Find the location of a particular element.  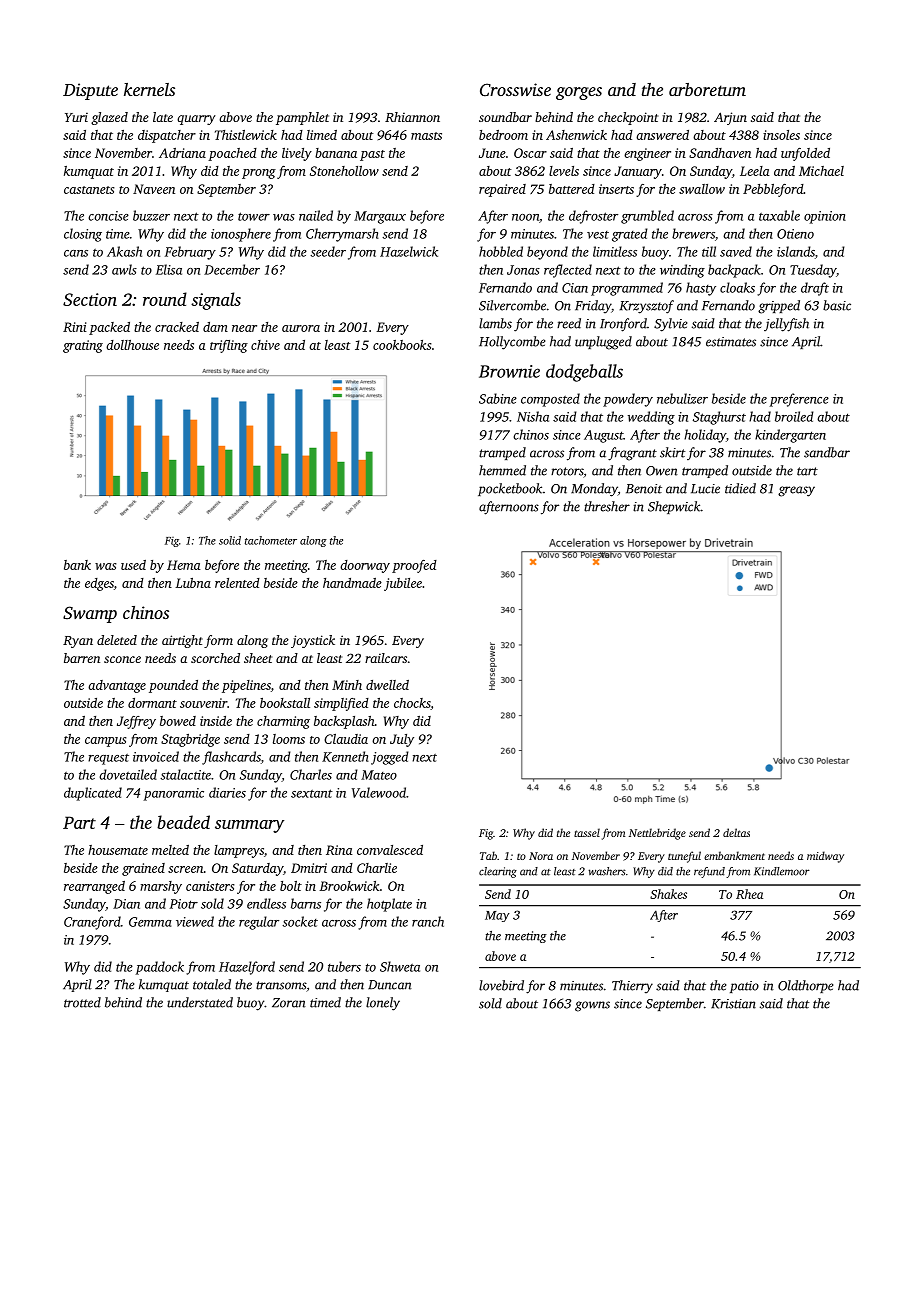

Hazelwick is located at coordinates (409, 251).
